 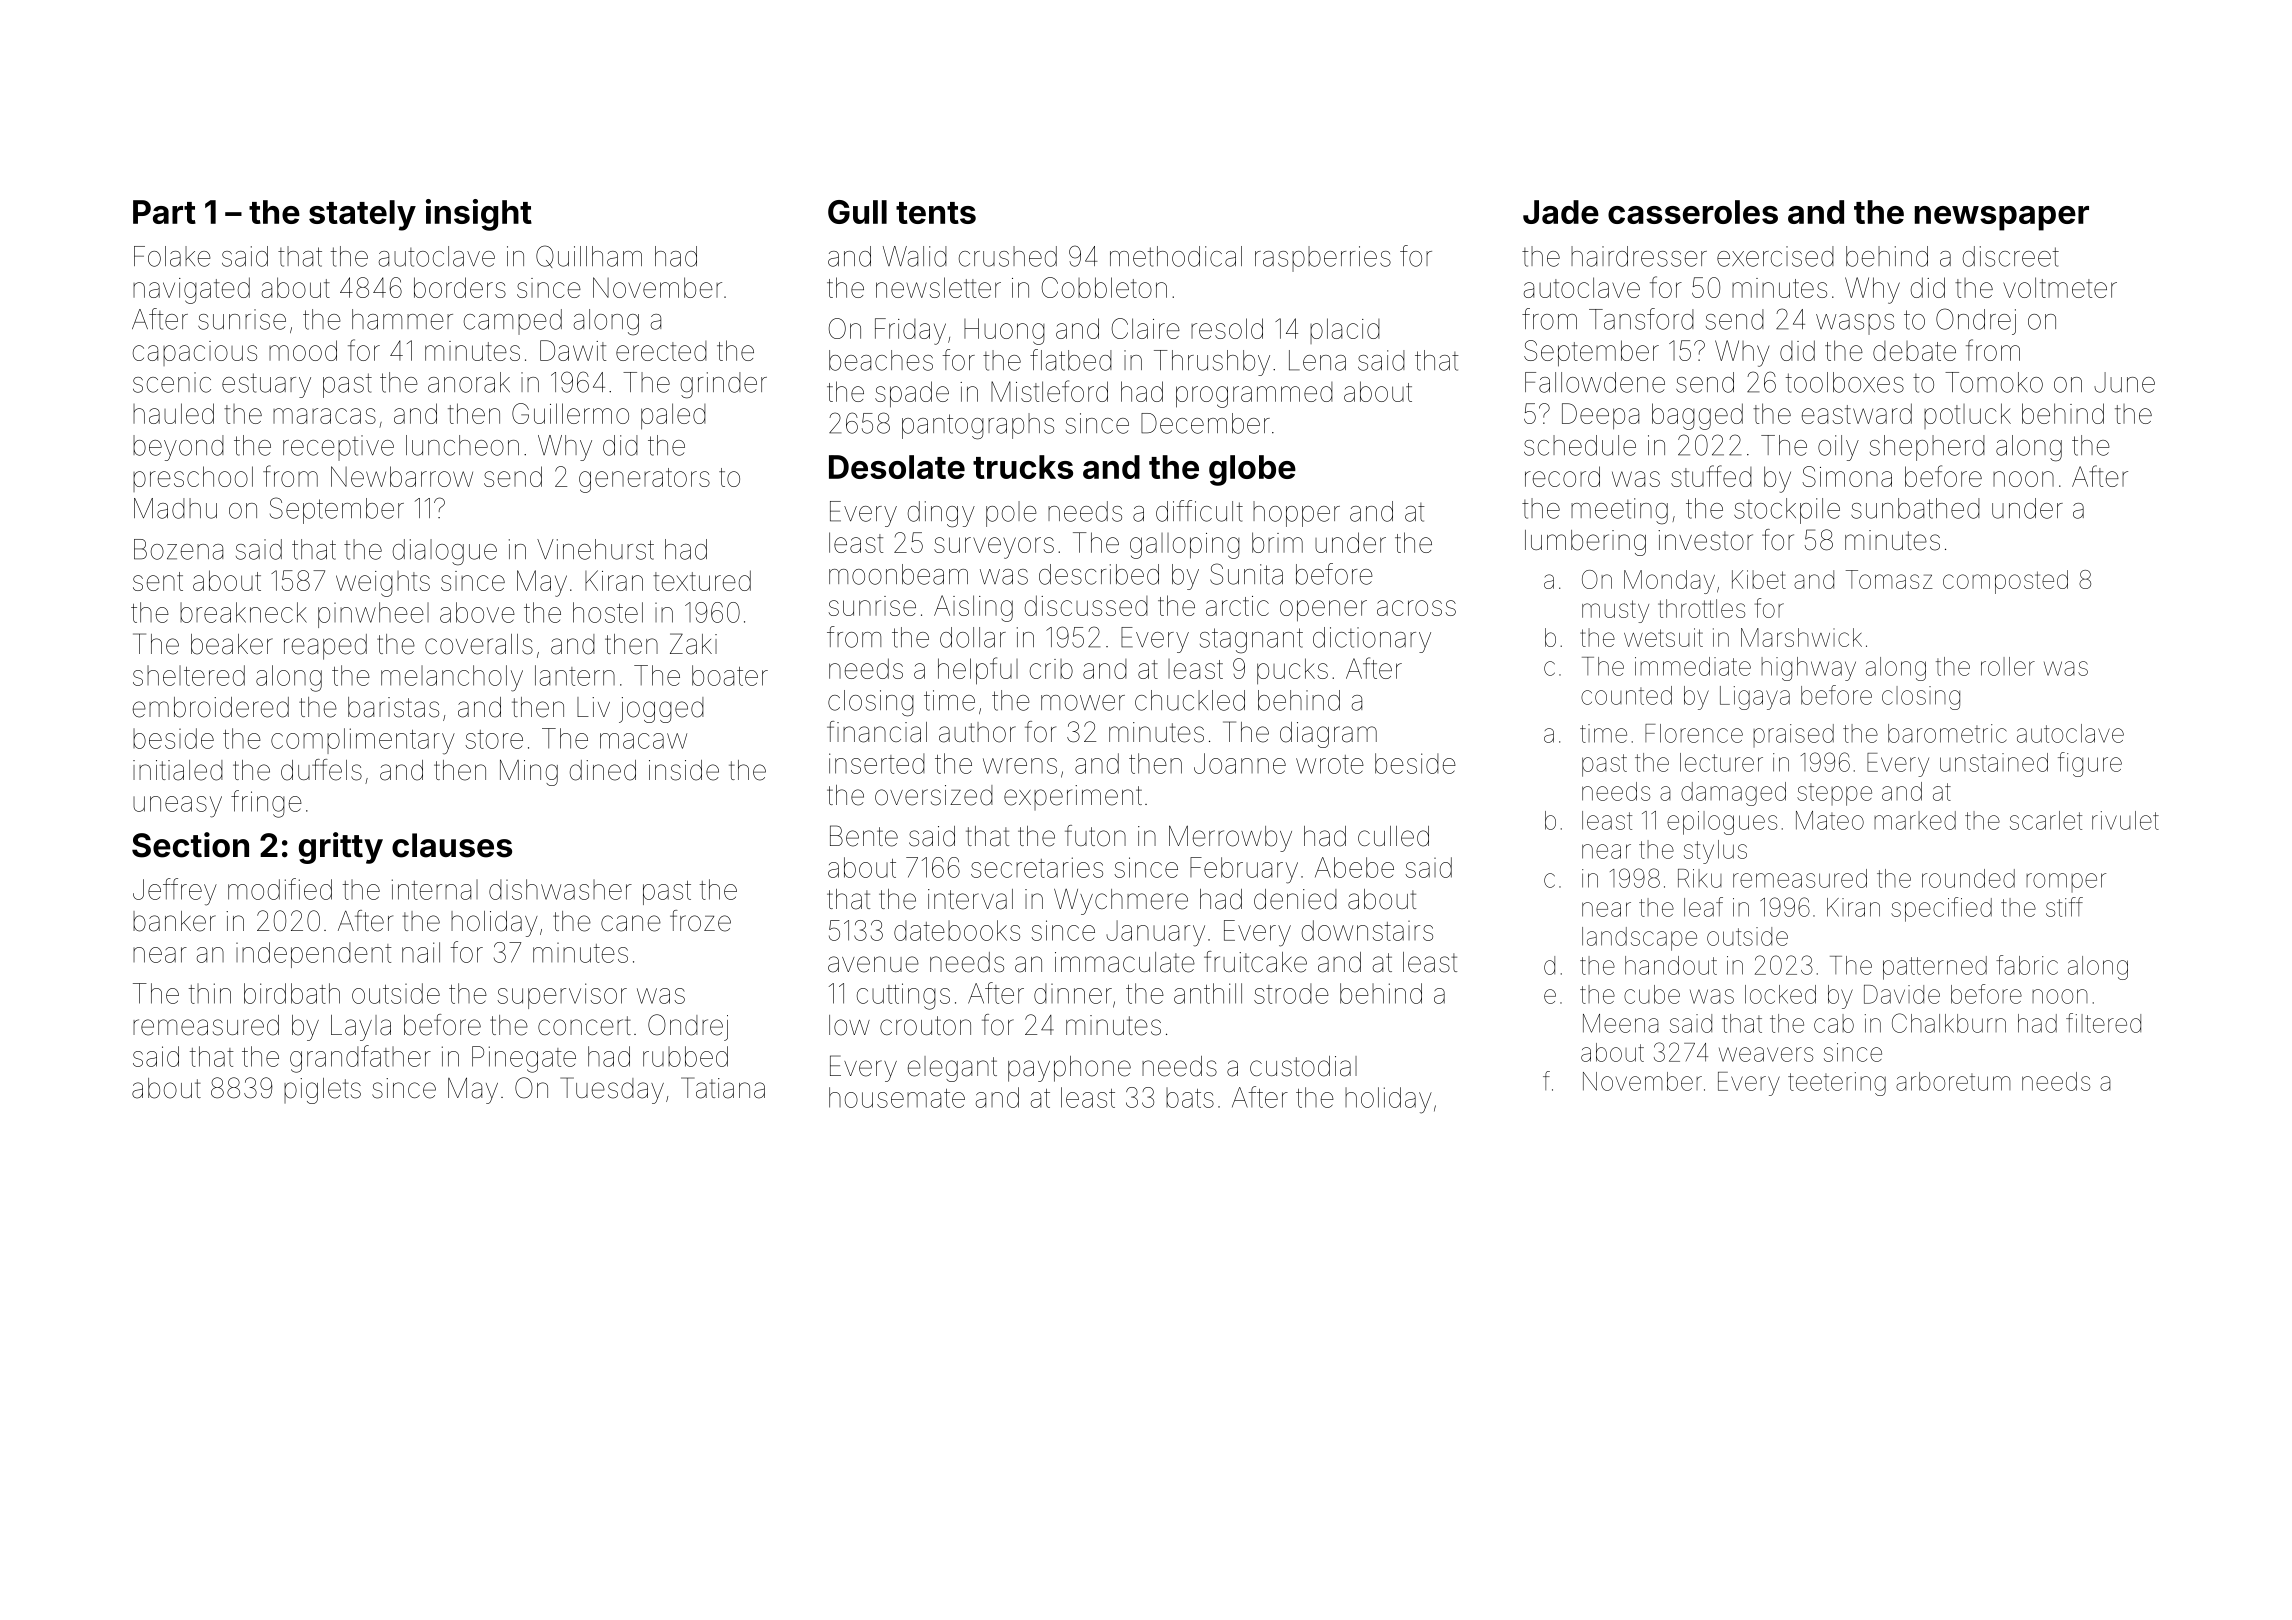 I want to click on Walid, so click(x=915, y=256).
